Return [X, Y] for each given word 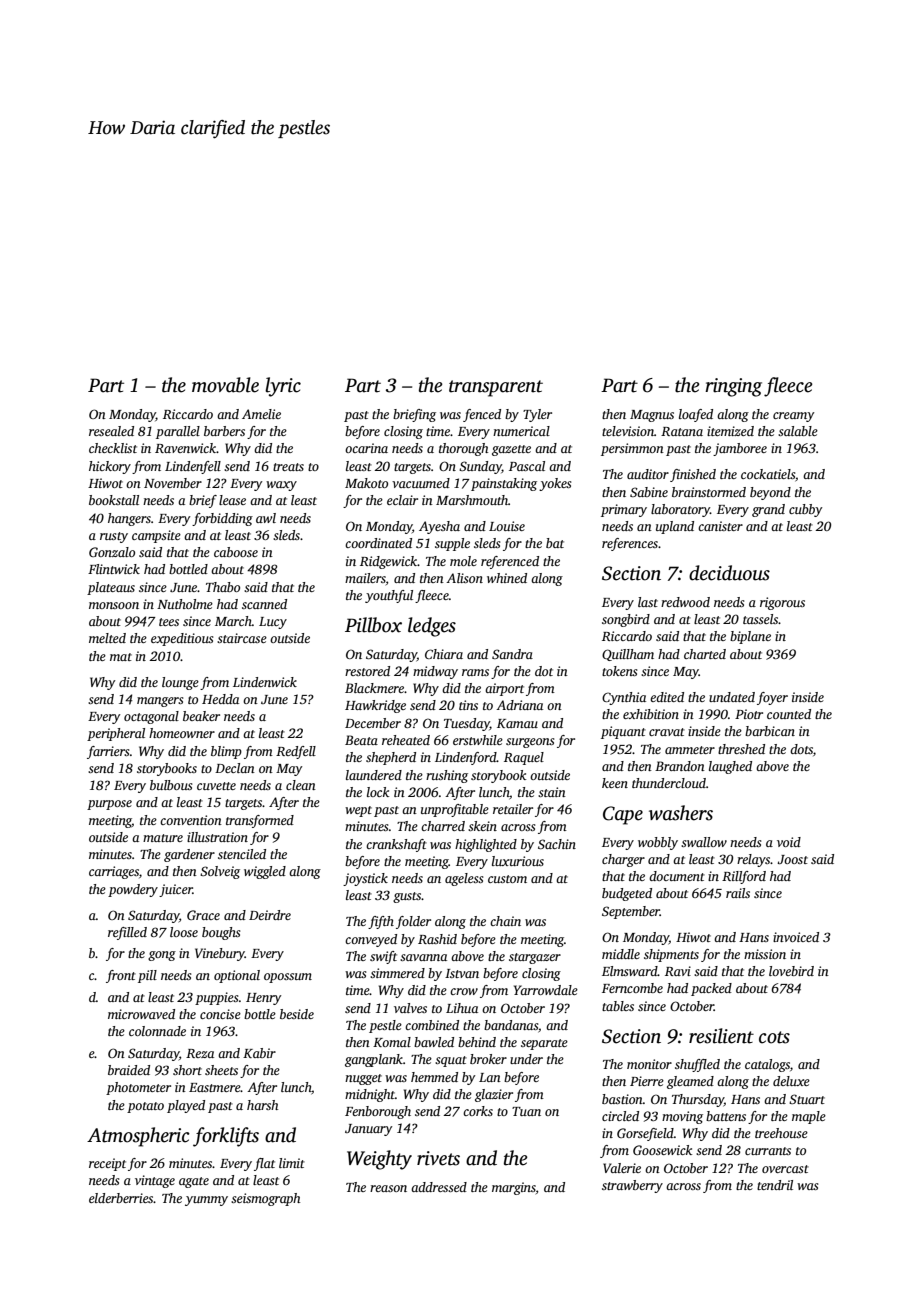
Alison [464, 578]
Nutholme [185, 604]
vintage [155, 1181]
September [631, 912]
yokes [555, 484]
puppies [216, 998]
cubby [805, 510]
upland [675, 527]
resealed [111, 431]
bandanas [511, 1025]
